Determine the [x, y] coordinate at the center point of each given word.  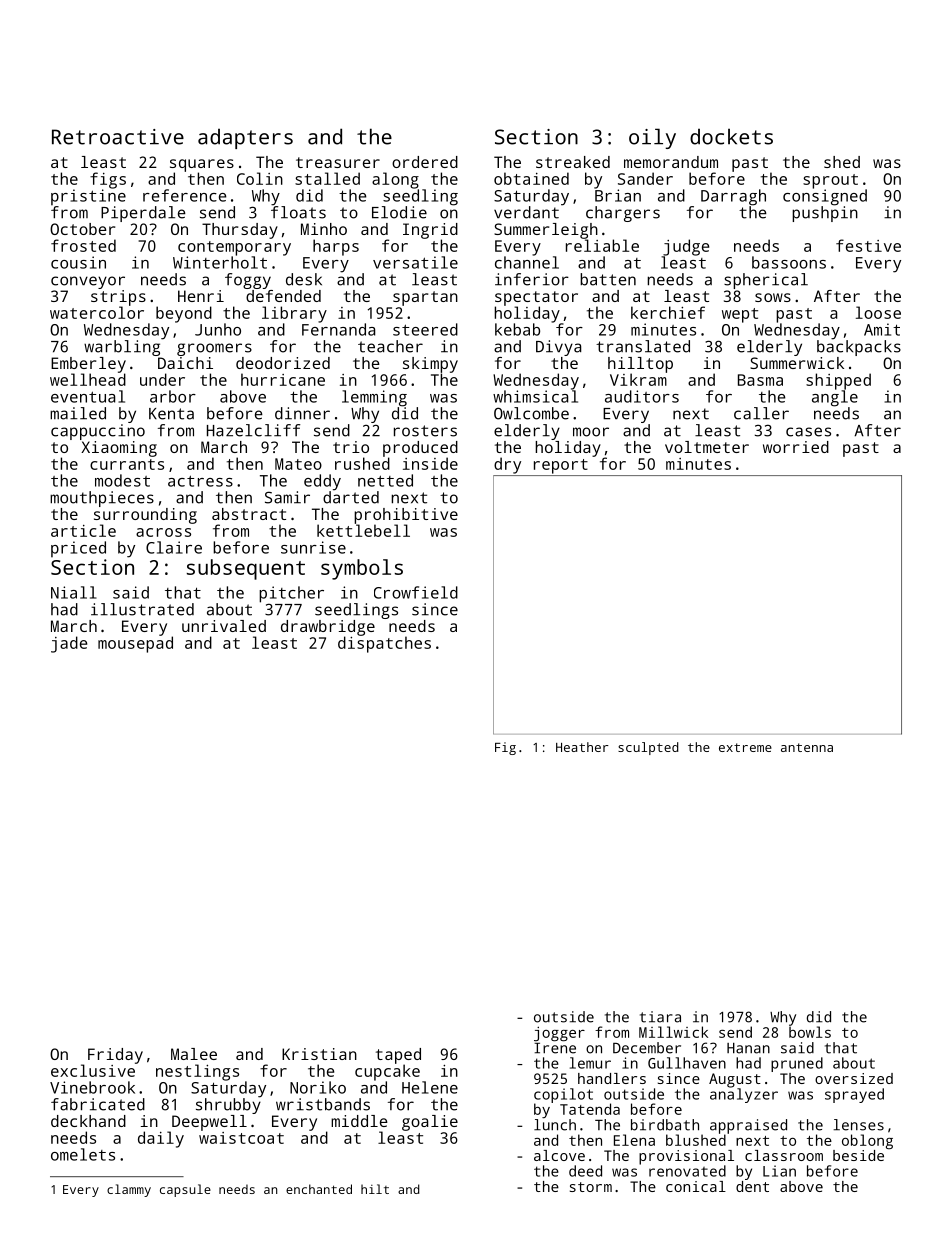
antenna [807, 747]
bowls [810, 1032]
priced [78, 549]
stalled [327, 178]
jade [69, 644]
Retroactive [118, 137]
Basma [760, 380]
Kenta [171, 414]
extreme [745, 747]
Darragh [733, 197]
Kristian [319, 1054]
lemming [374, 398]
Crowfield [416, 592]
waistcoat [241, 1138]
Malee [194, 1054]
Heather [582, 747]
